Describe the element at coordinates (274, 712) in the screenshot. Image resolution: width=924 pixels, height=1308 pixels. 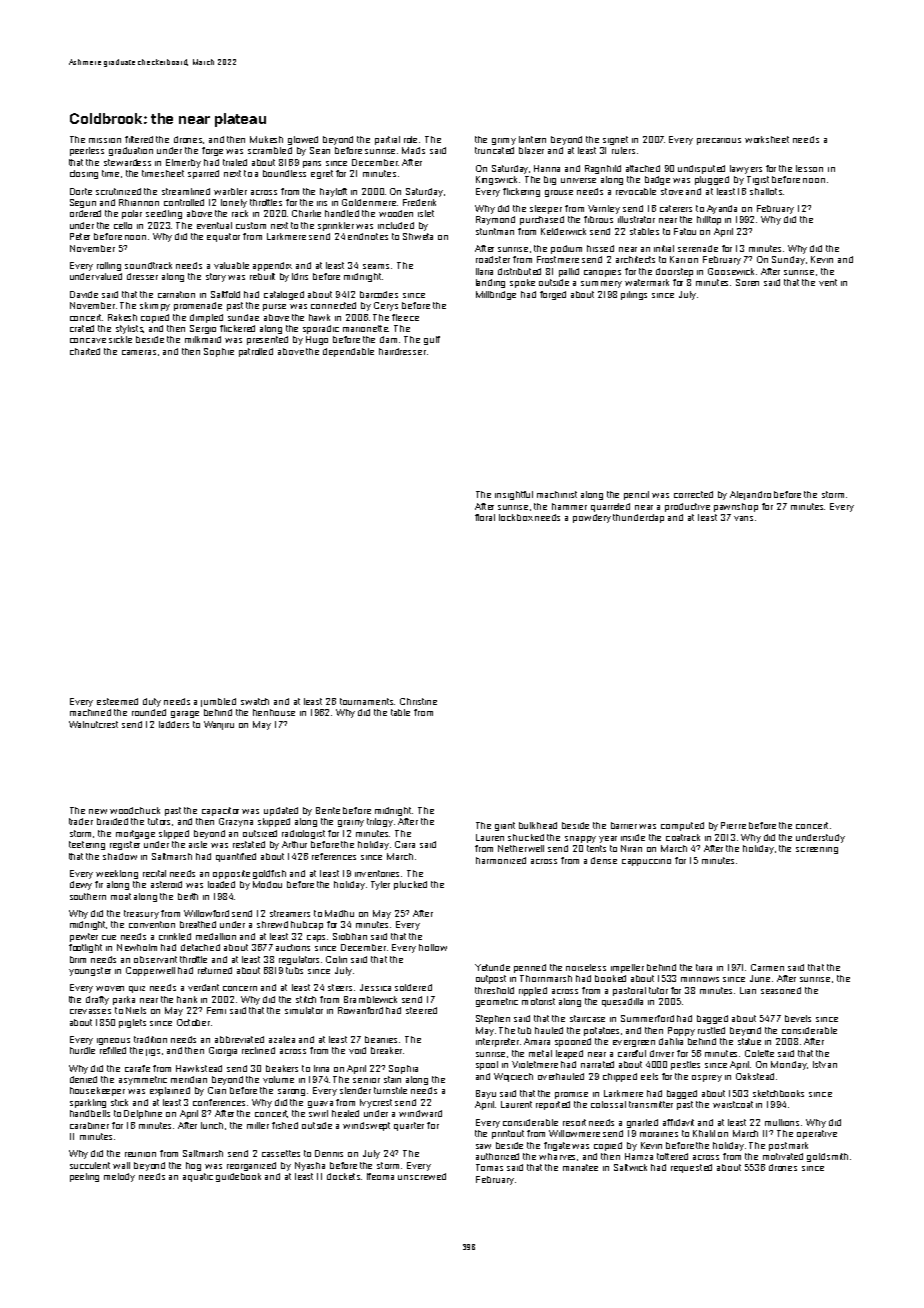
I see `henhouse` at that location.
